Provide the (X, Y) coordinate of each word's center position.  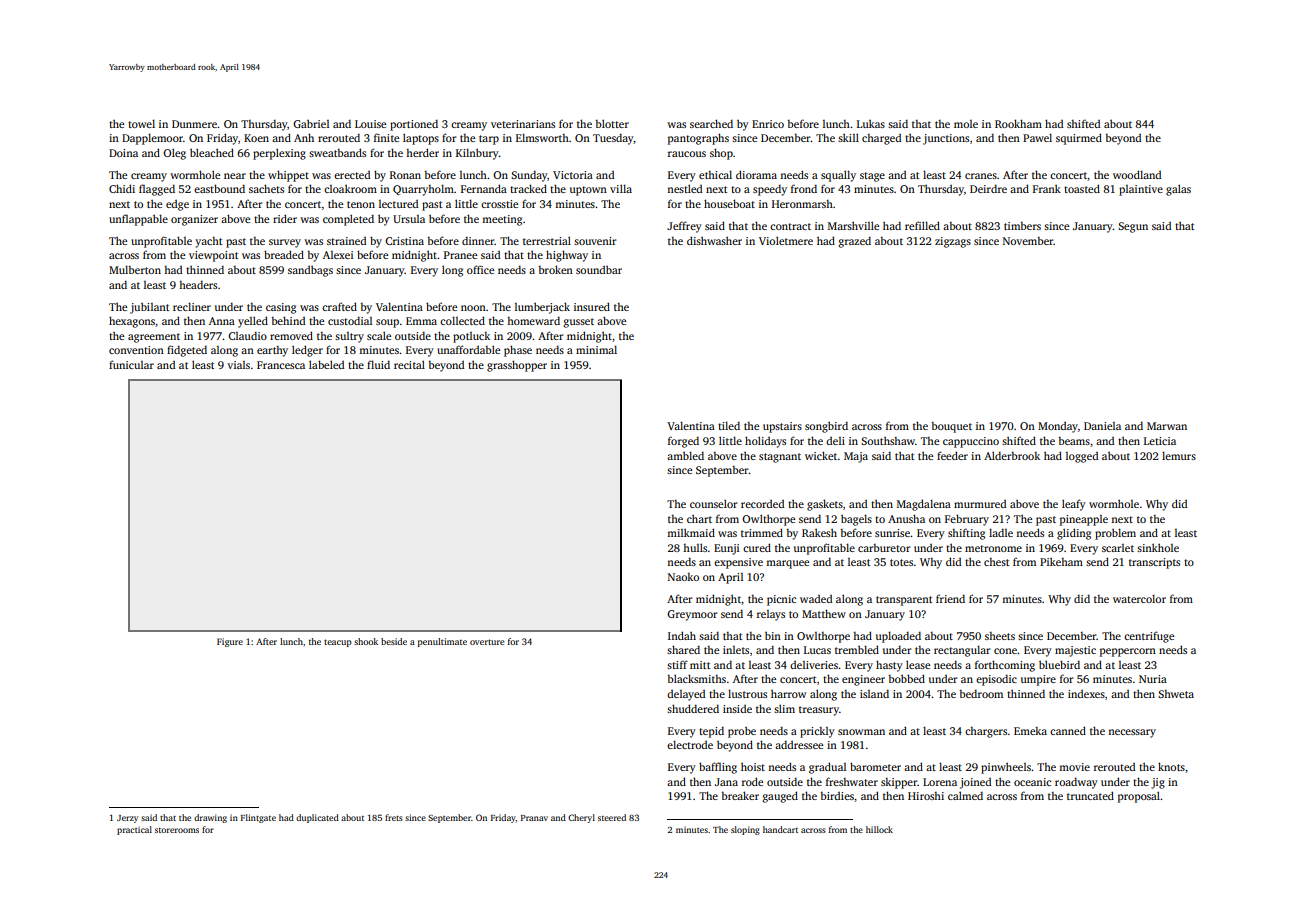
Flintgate (258, 818)
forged (683, 442)
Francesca (281, 365)
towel (141, 123)
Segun (1133, 227)
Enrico (768, 124)
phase (518, 351)
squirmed (1079, 139)
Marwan (1167, 426)
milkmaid (691, 532)
